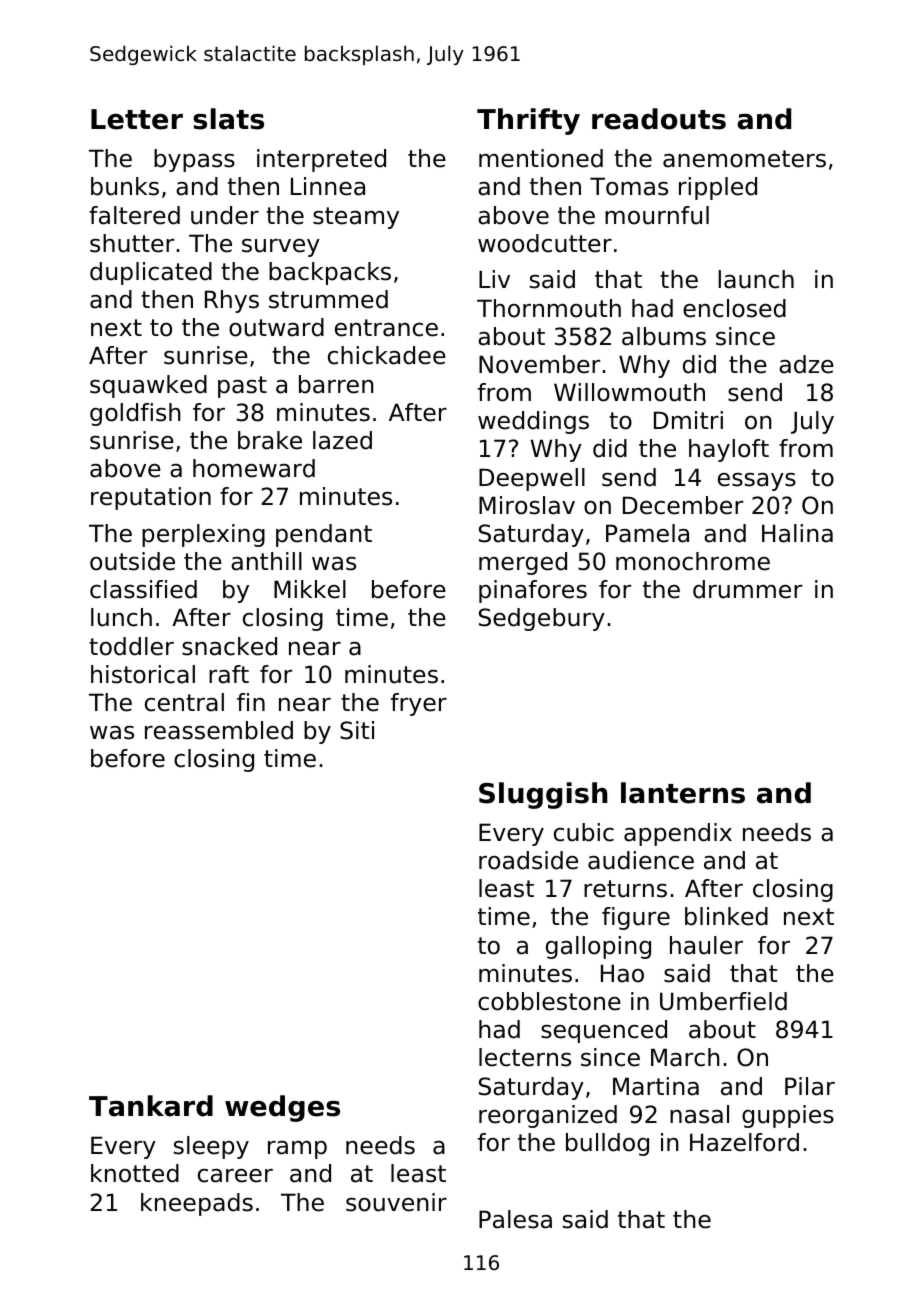 The width and height of the screenshot is (924, 1311). Describe the element at coordinates (219, 730) in the screenshot. I see `reassembled` at that location.
